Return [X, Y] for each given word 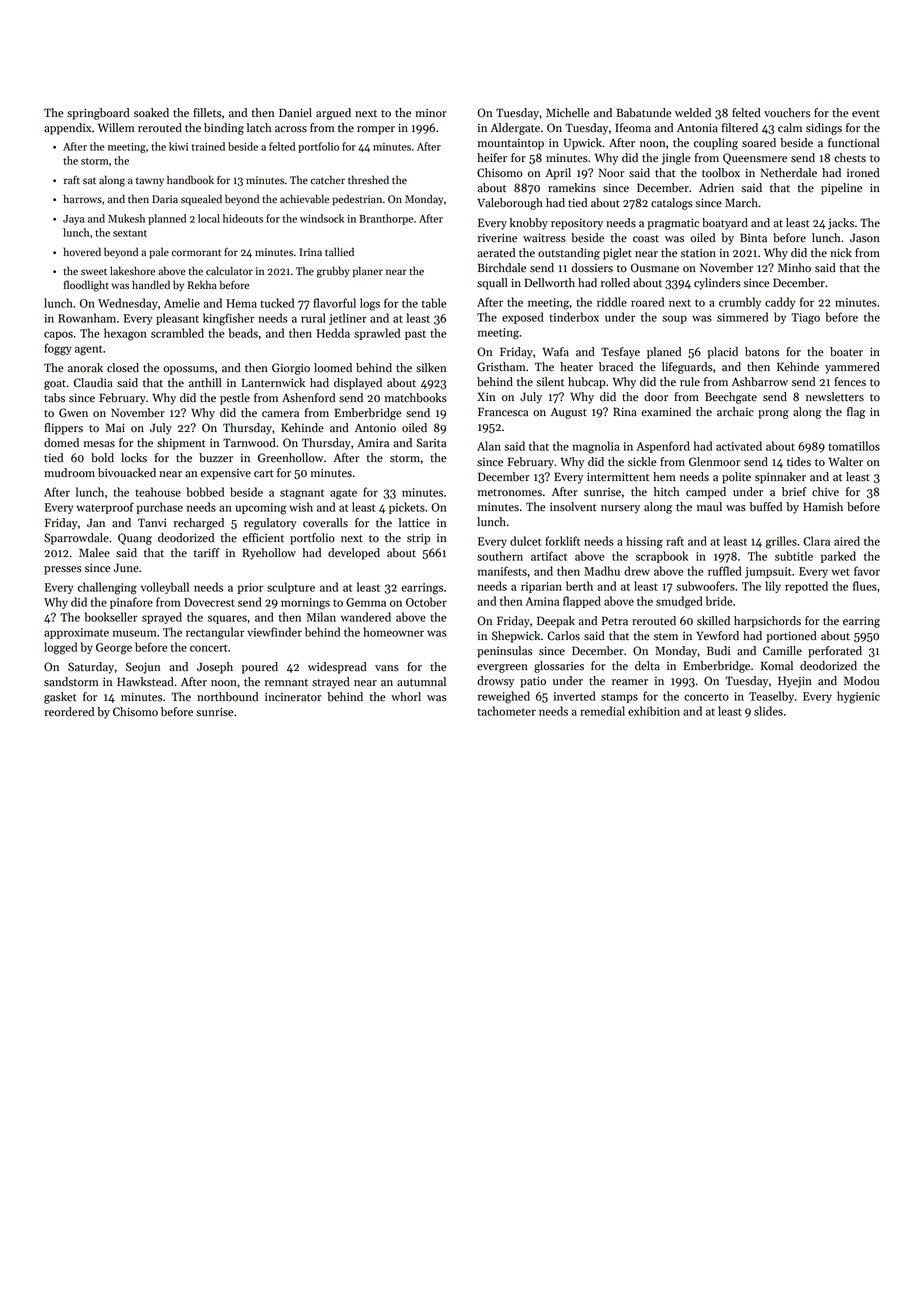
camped [706, 493]
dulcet [525, 541]
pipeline [841, 189]
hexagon [125, 334]
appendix [67, 129]
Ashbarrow [760, 382]
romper [376, 130]
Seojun [143, 668]
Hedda [333, 333]
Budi [718, 651]
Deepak [556, 622]
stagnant [302, 494]
